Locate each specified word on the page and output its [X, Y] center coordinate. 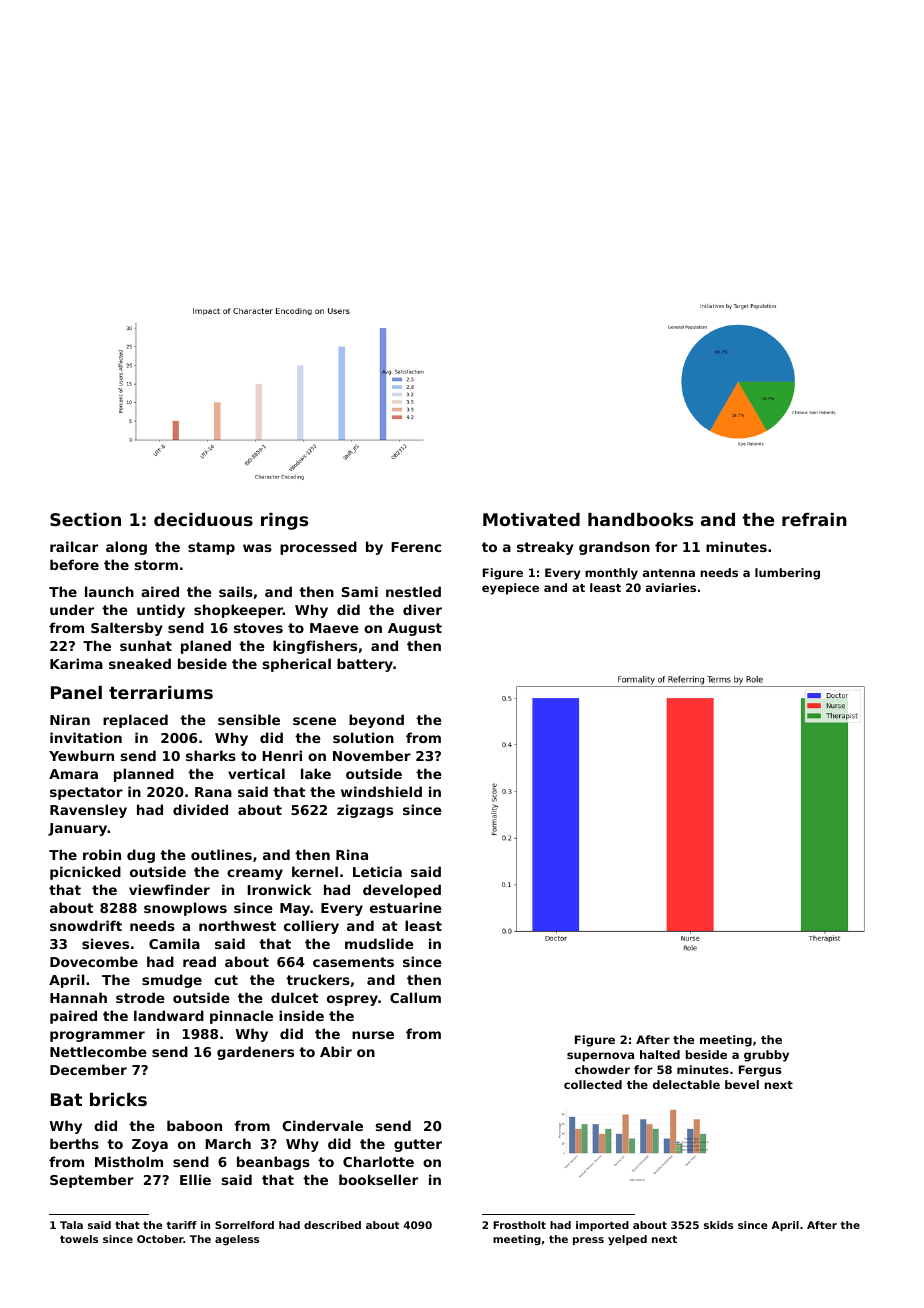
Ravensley [88, 811]
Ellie [195, 1179]
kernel [315, 871]
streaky [545, 548]
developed [402, 891]
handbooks [640, 519]
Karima [76, 663]
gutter [418, 1145]
